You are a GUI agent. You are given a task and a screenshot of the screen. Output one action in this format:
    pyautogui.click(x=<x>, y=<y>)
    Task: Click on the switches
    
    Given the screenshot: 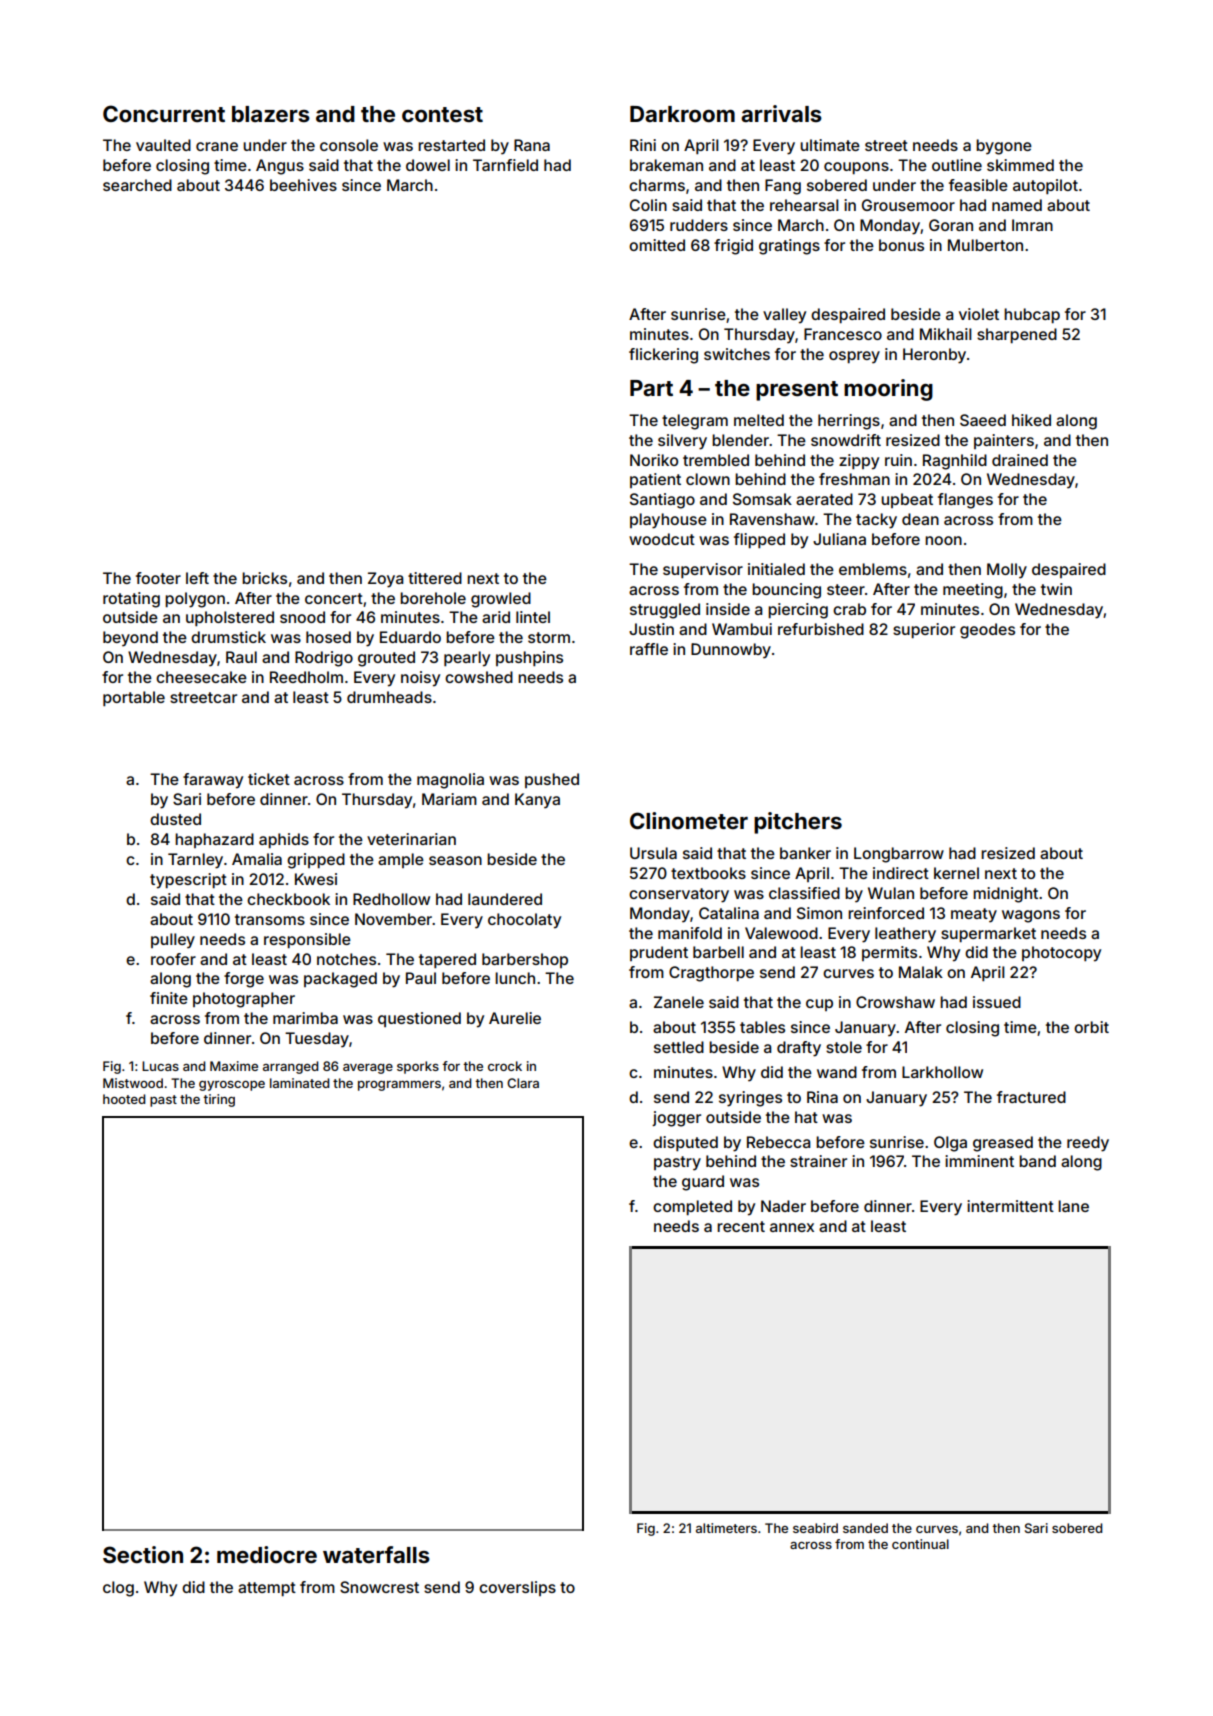 What is the action you would take?
    pyautogui.click(x=737, y=354)
